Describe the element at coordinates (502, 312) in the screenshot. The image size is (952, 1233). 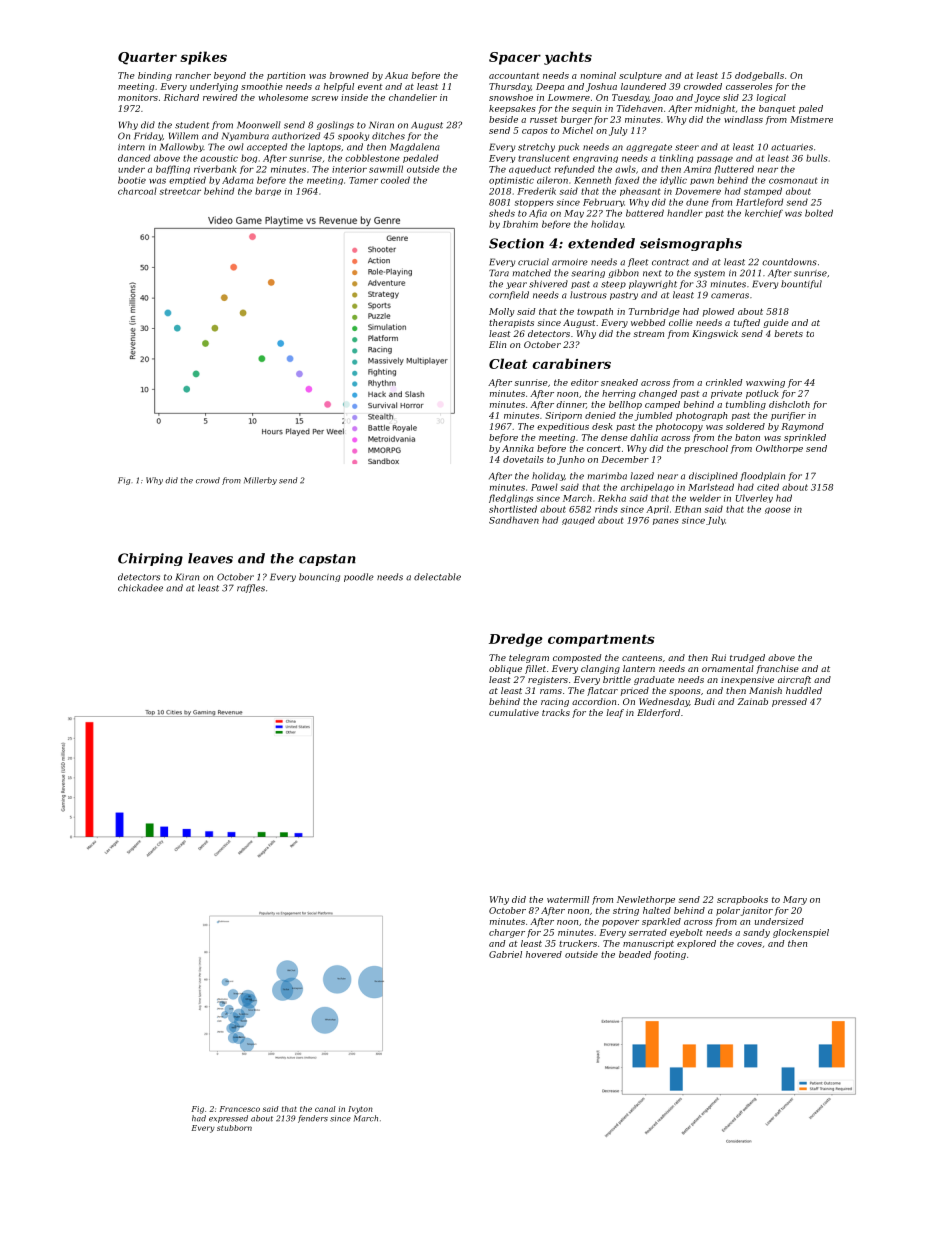
I see `Molly` at that location.
